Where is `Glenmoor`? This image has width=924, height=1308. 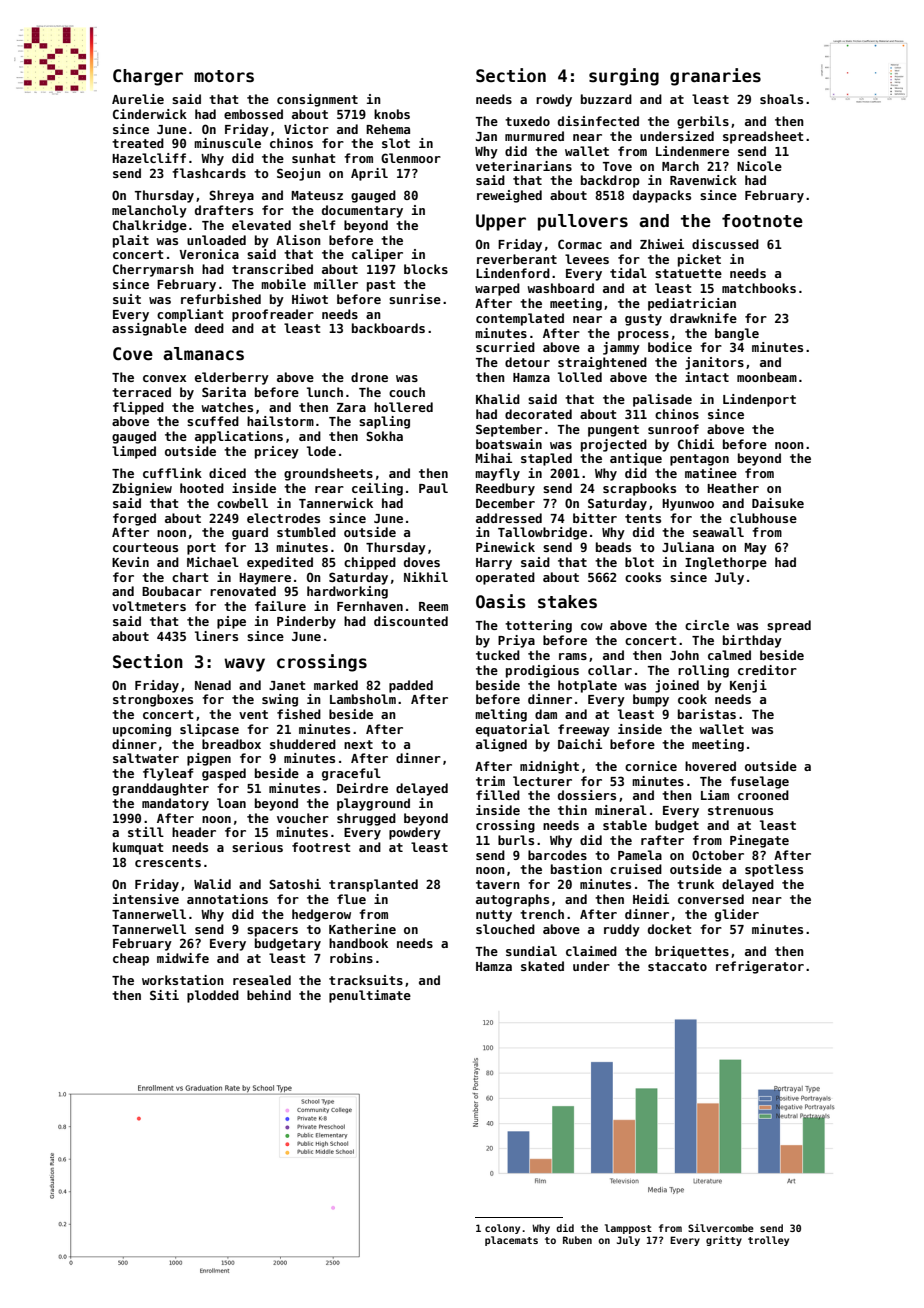 Glenmoor is located at coordinates (411, 158).
